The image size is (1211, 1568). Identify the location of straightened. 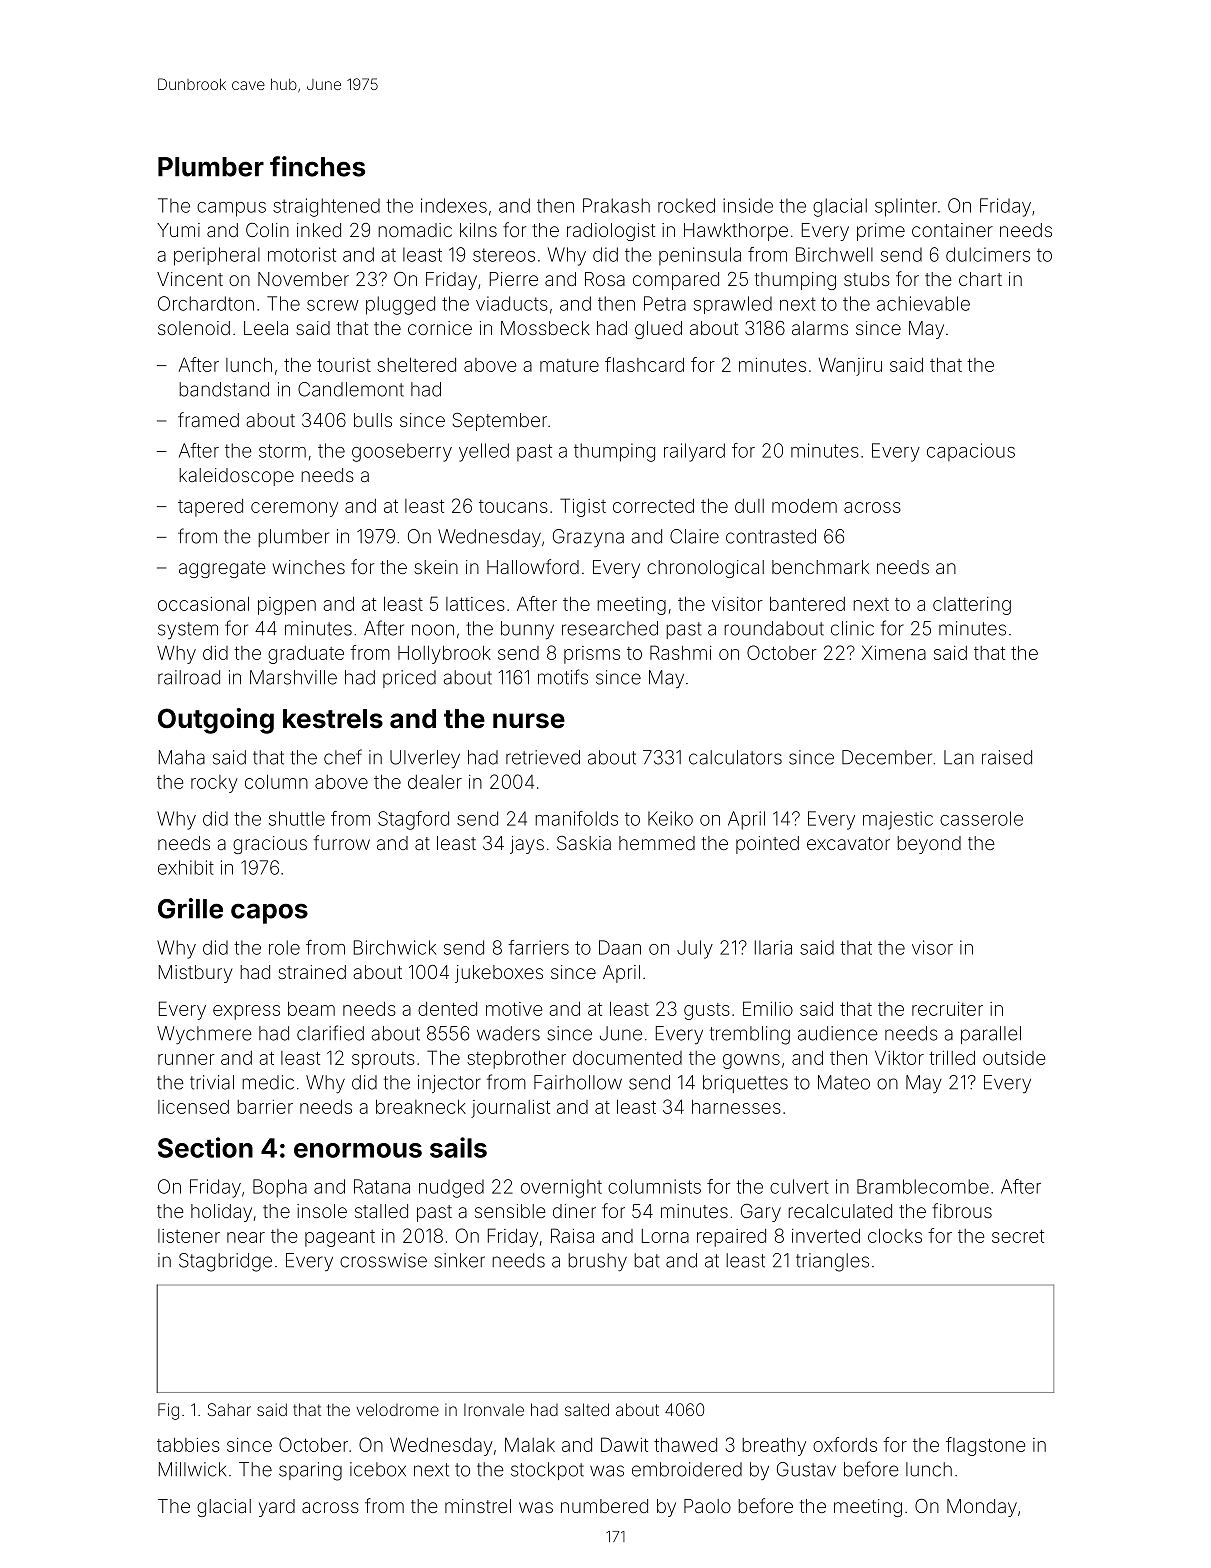
(326, 207).
